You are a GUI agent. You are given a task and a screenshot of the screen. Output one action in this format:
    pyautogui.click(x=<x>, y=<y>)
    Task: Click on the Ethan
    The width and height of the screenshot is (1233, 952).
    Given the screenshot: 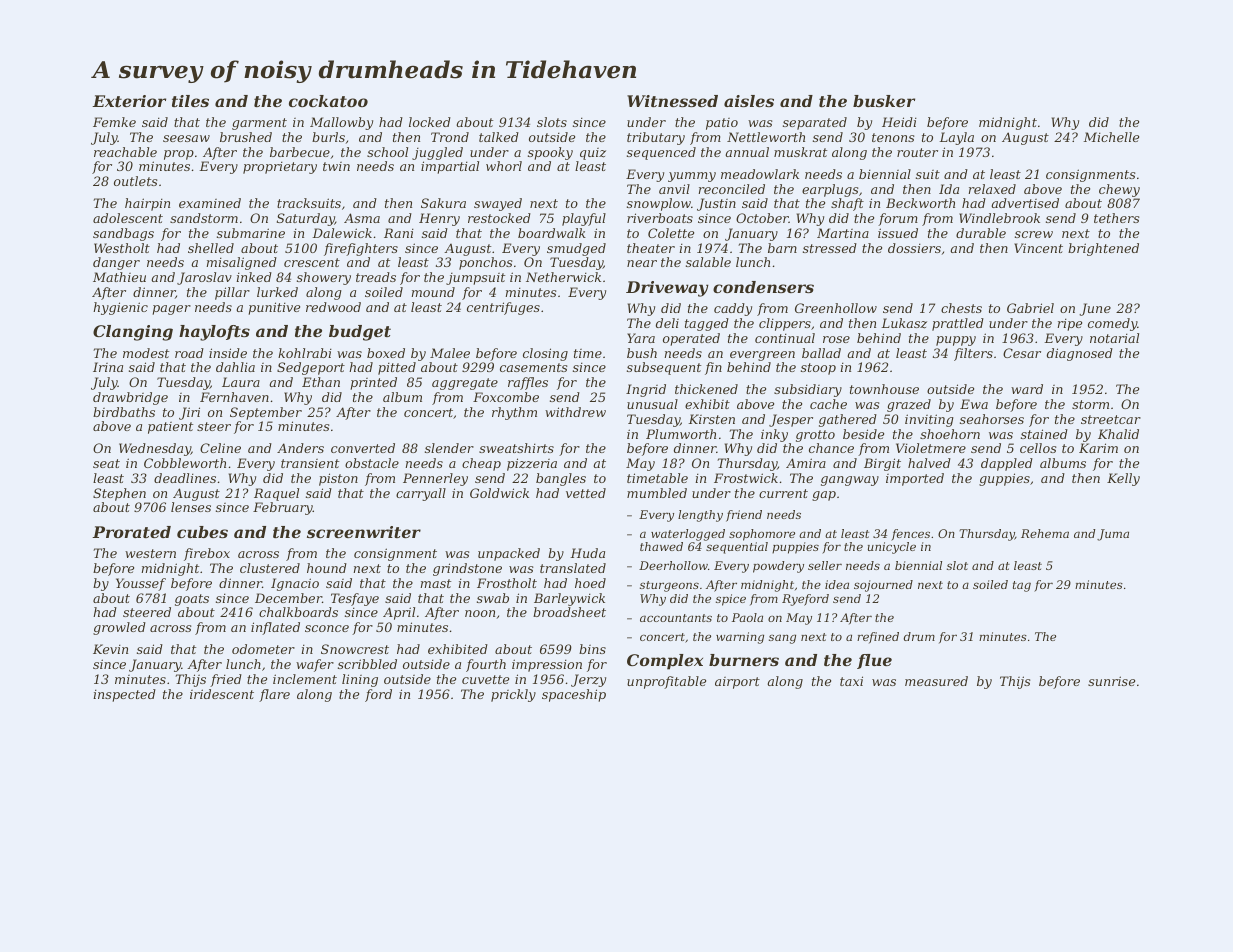 What is the action you would take?
    pyautogui.click(x=321, y=382)
